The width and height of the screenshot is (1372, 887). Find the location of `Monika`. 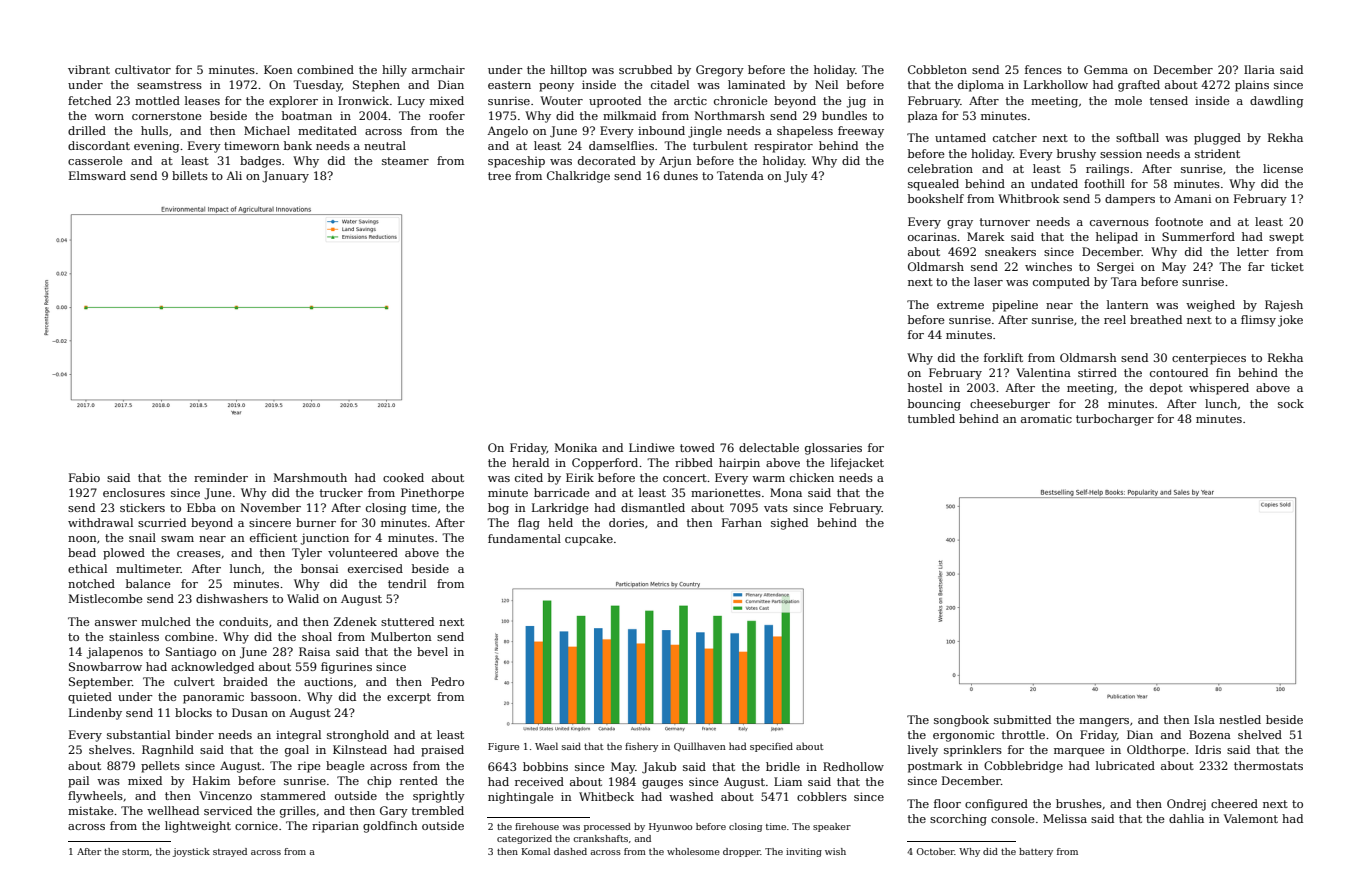

Monika is located at coordinates (576, 447).
